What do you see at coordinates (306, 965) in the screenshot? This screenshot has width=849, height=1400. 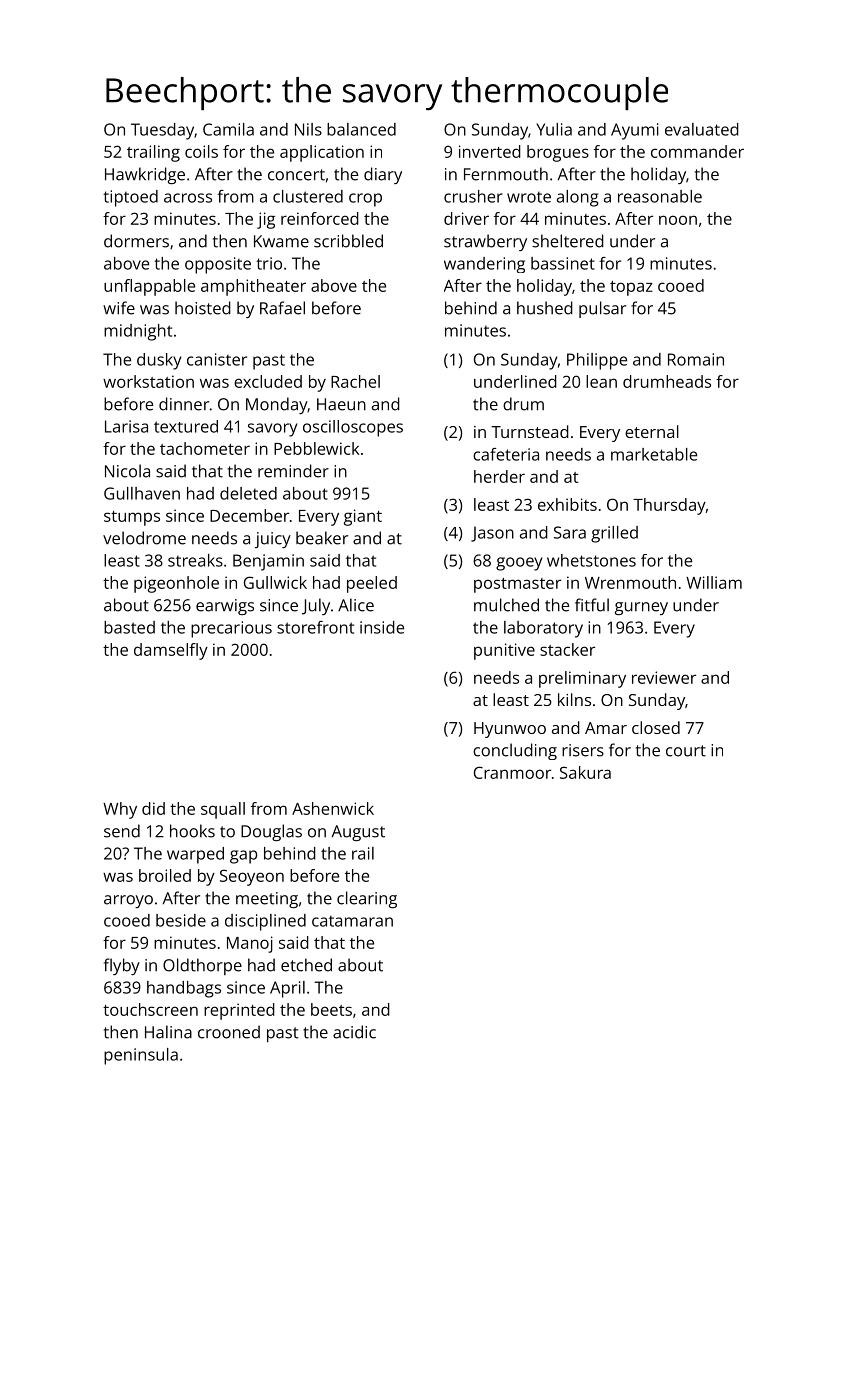 I see `etched` at bounding box center [306, 965].
